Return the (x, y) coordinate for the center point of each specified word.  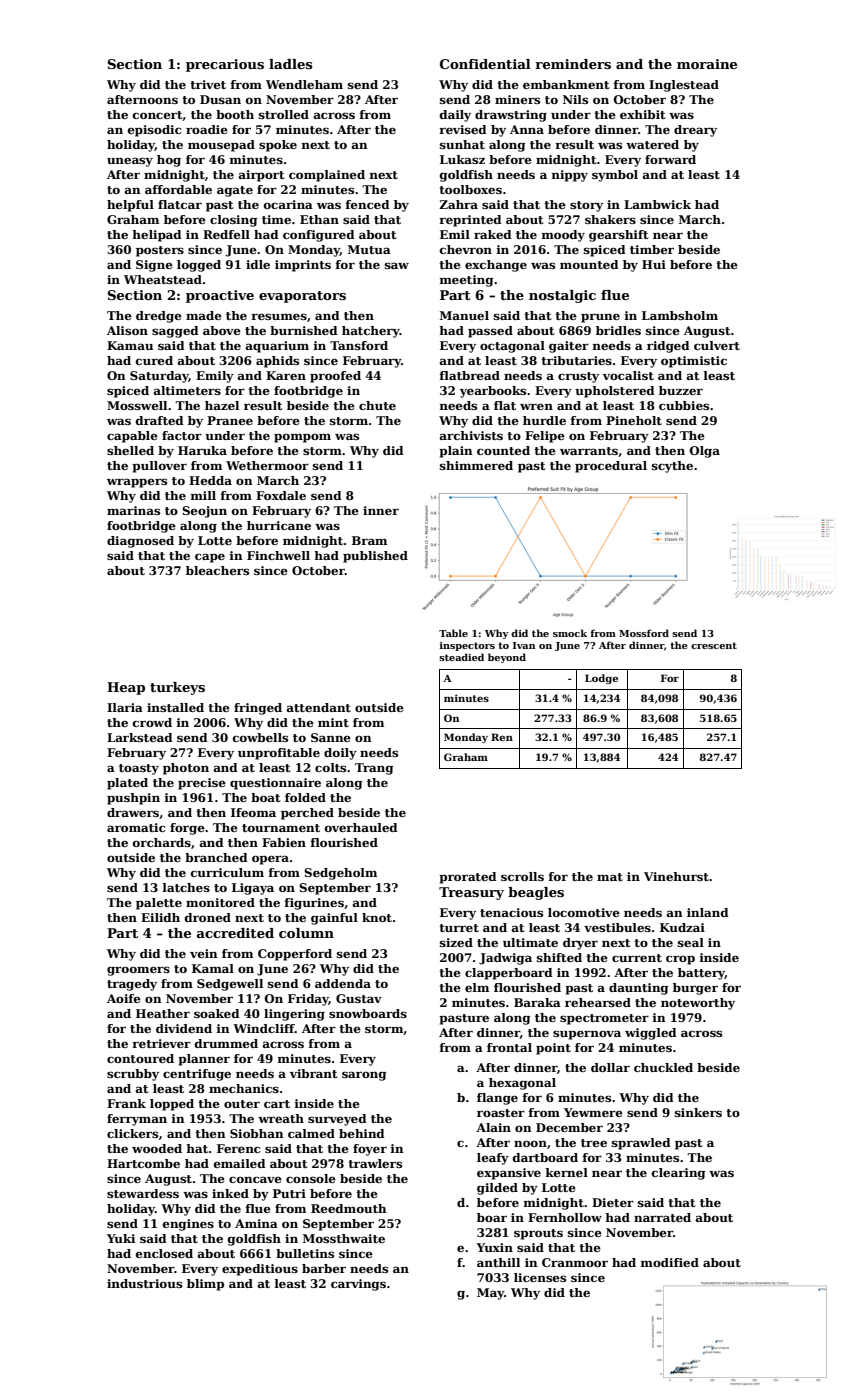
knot (377, 917)
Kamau (130, 345)
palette (159, 904)
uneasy (130, 162)
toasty (139, 769)
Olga (705, 452)
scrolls (522, 876)
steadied (461, 657)
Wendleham (304, 84)
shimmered (476, 465)
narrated (662, 1217)
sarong (364, 1076)
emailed (240, 1163)
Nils (575, 99)
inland (708, 912)
